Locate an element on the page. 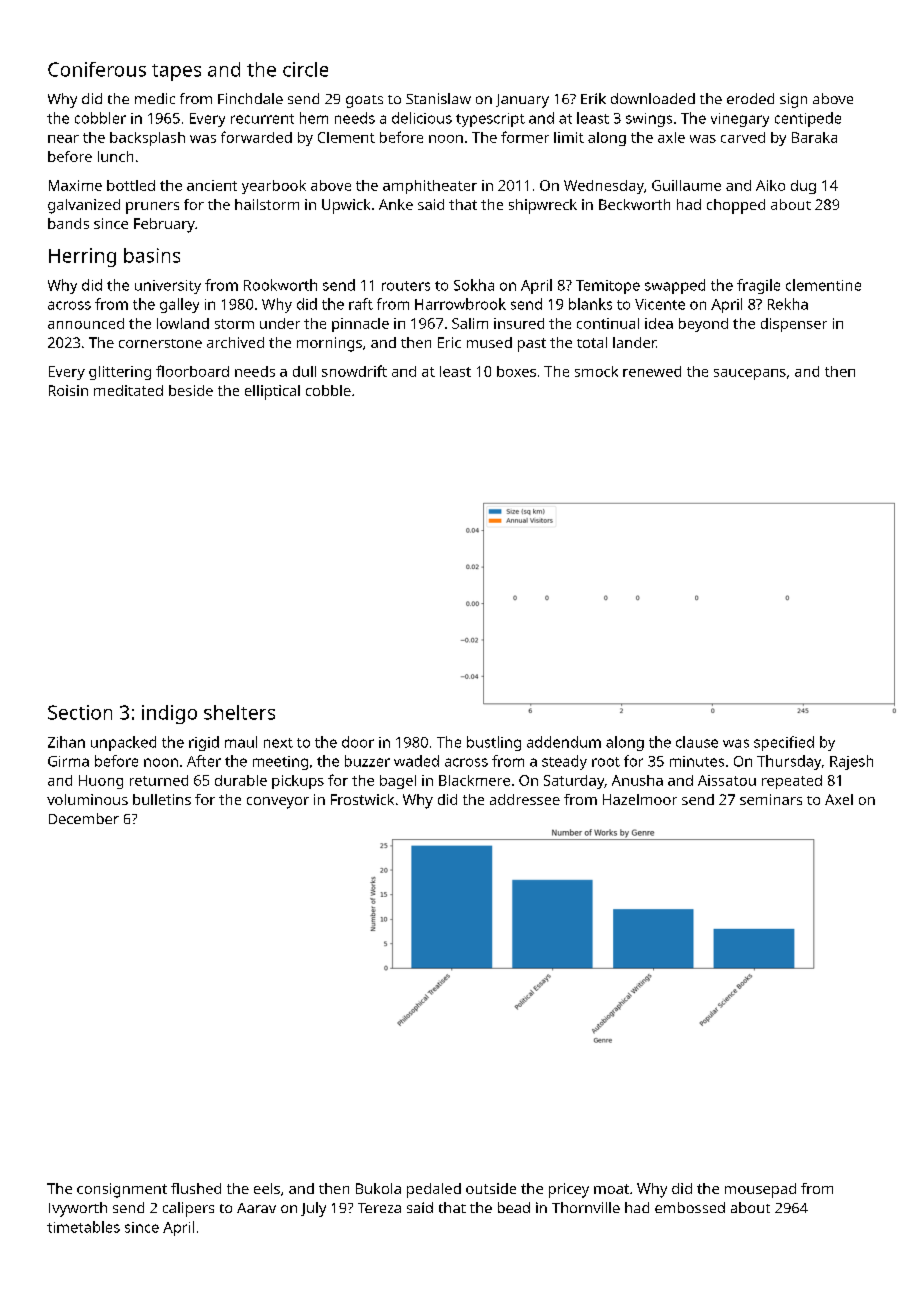 The height and width of the page is (1308, 924). Coniferous is located at coordinates (97, 69).
